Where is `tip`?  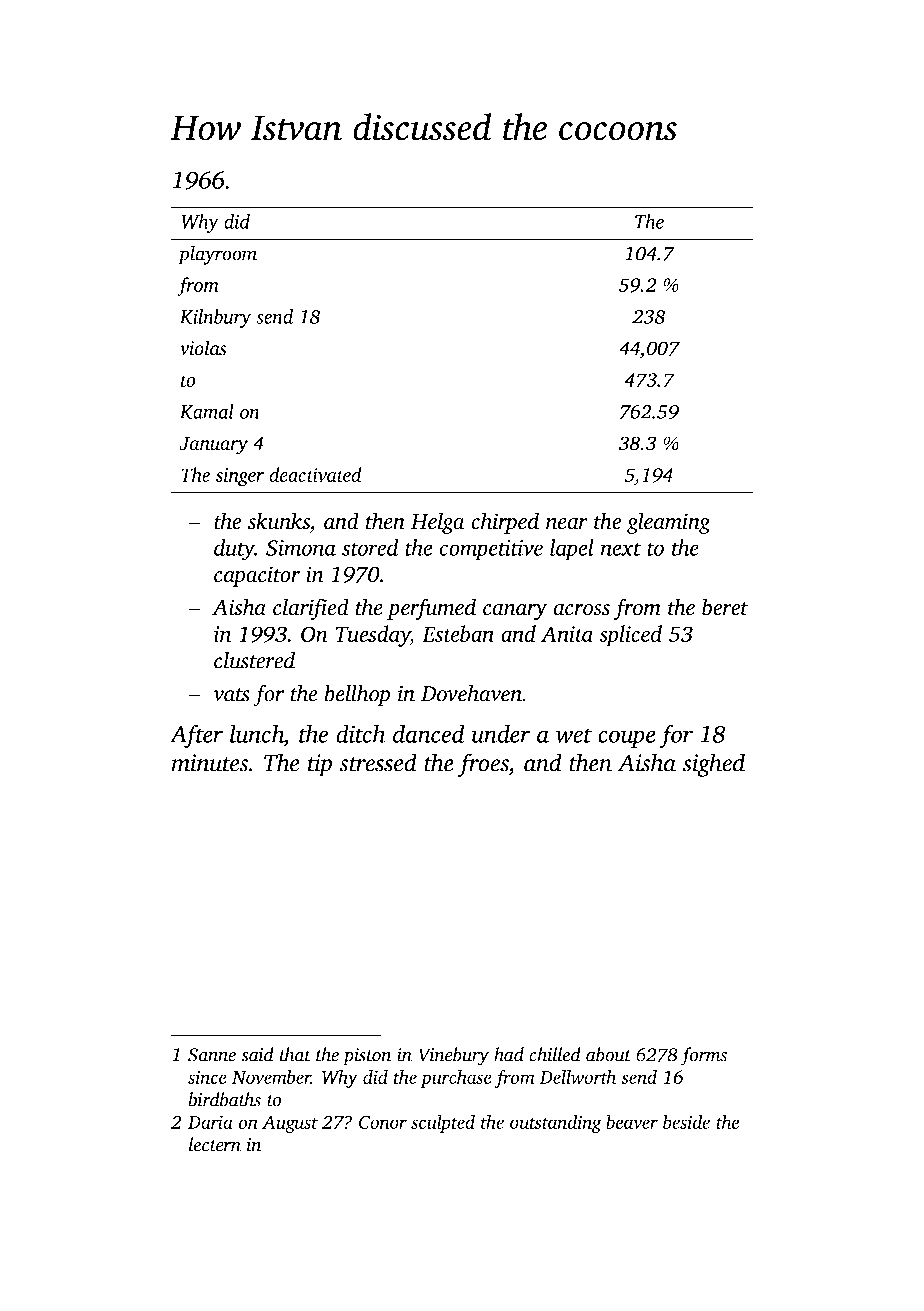 tip is located at coordinates (320, 765).
